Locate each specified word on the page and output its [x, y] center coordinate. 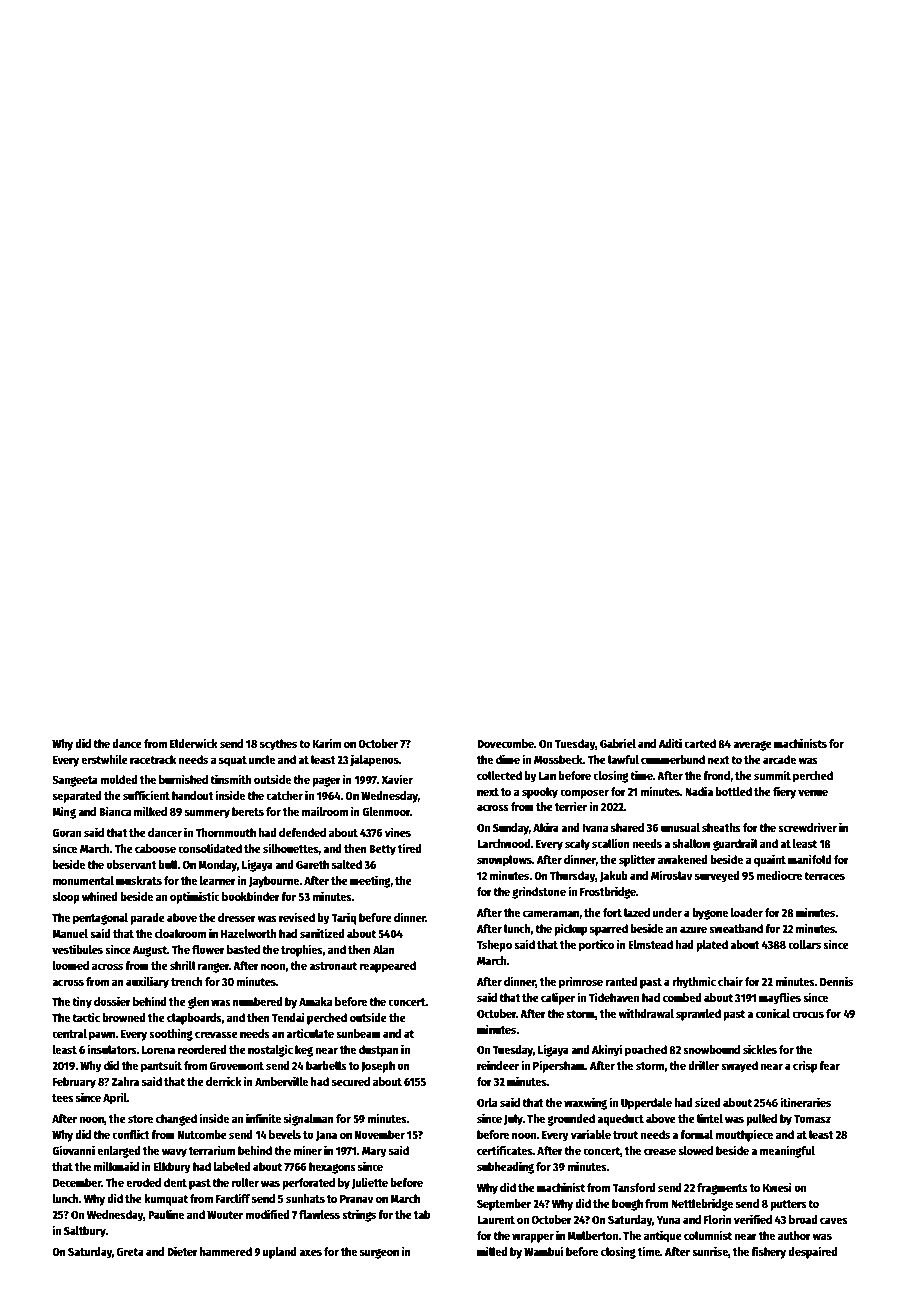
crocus [808, 1014]
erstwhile [104, 759]
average [752, 746]
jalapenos [374, 760]
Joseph [378, 1067]
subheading [505, 1167]
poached [646, 1051]
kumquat [166, 1200]
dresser [237, 917]
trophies [302, 950]
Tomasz [812, 1119]
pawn [102, 1036]
